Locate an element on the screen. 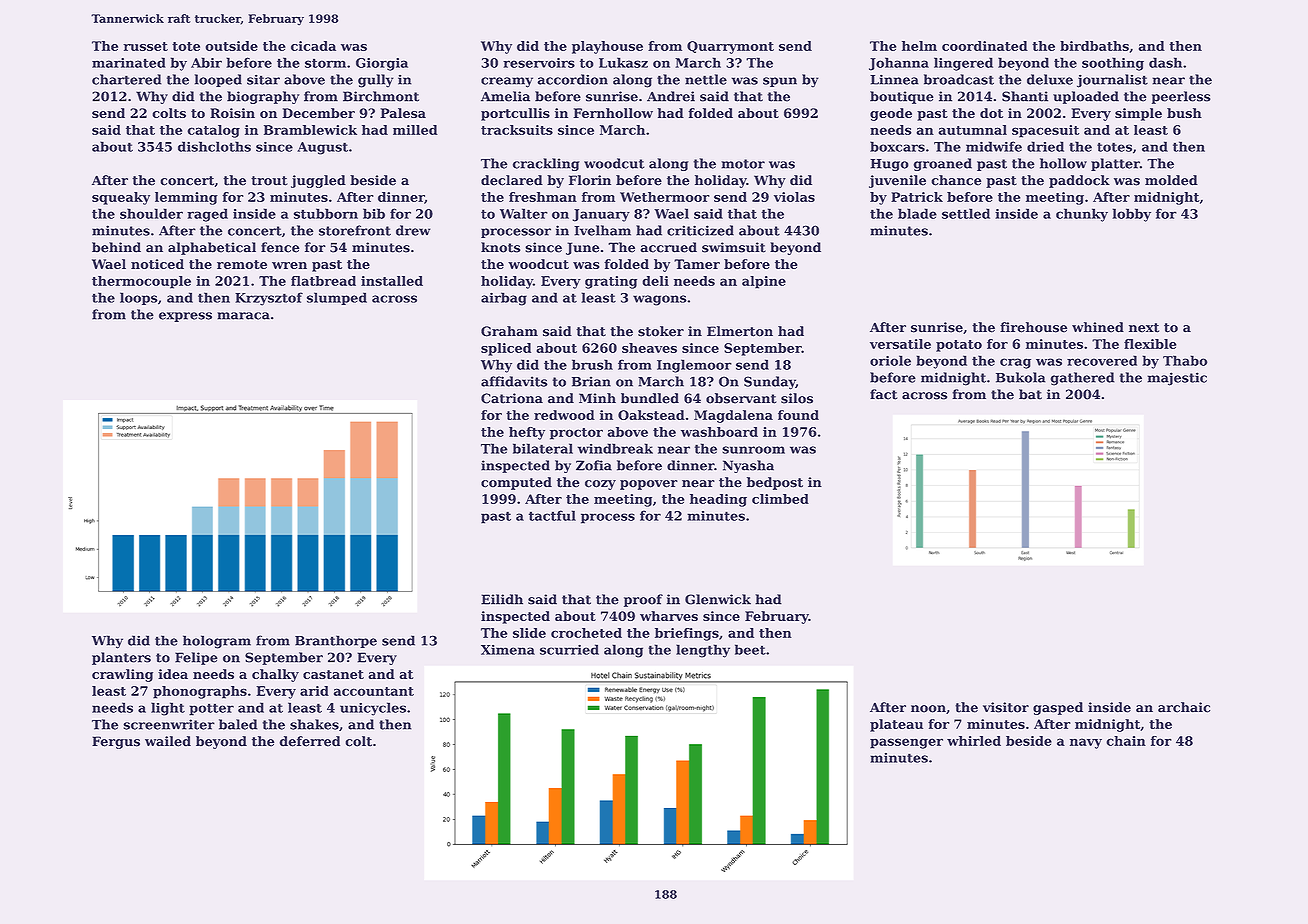 The height and width of the screenshot is (924, 1308). scurried is located at coordinates (569, 649).
